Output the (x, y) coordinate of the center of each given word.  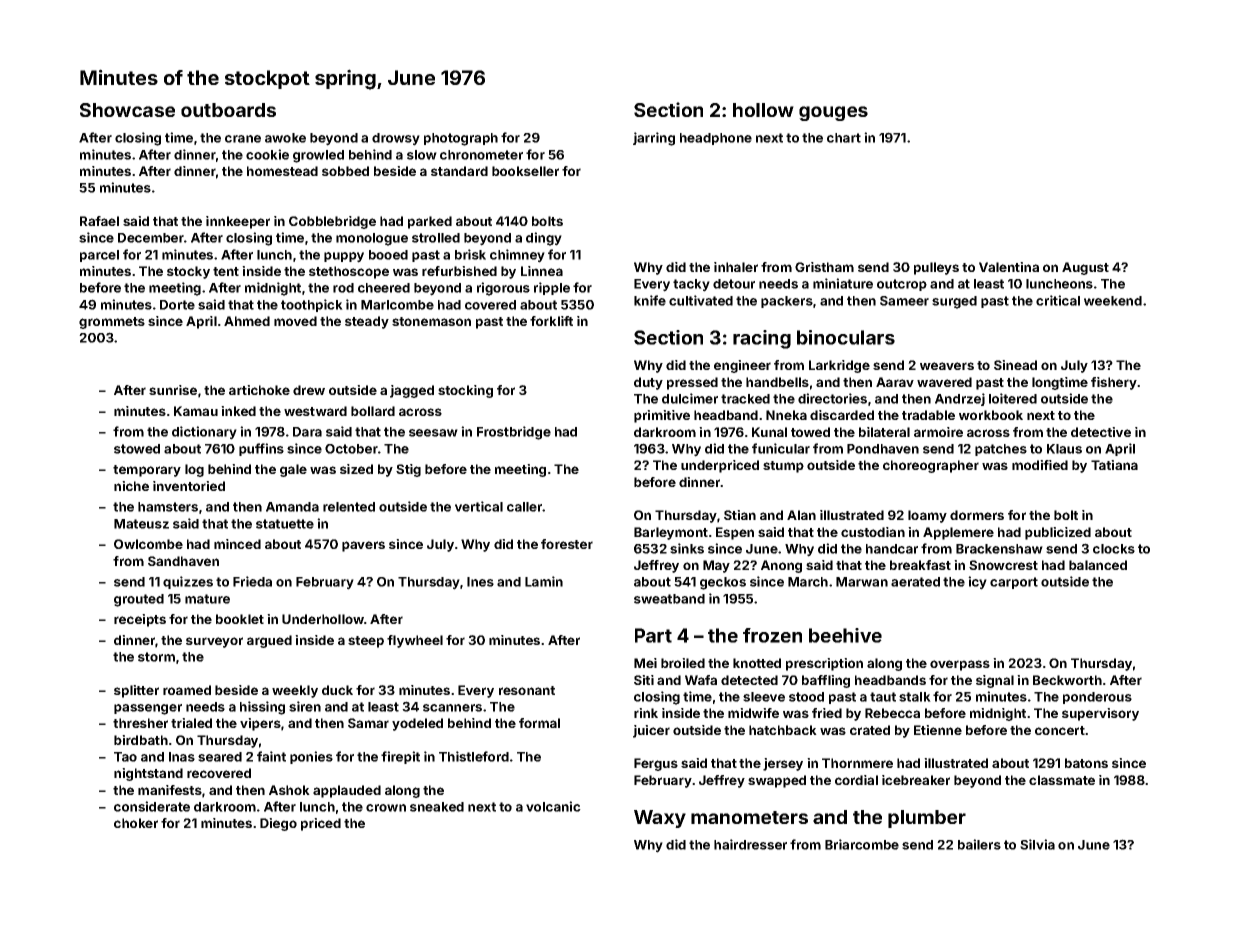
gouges (833, 113)
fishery (1114, 383)
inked (238, 411)
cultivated (701, 300)
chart (844, 138)
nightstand (148, 774)
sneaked (437, 807)
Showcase (127, 110)
